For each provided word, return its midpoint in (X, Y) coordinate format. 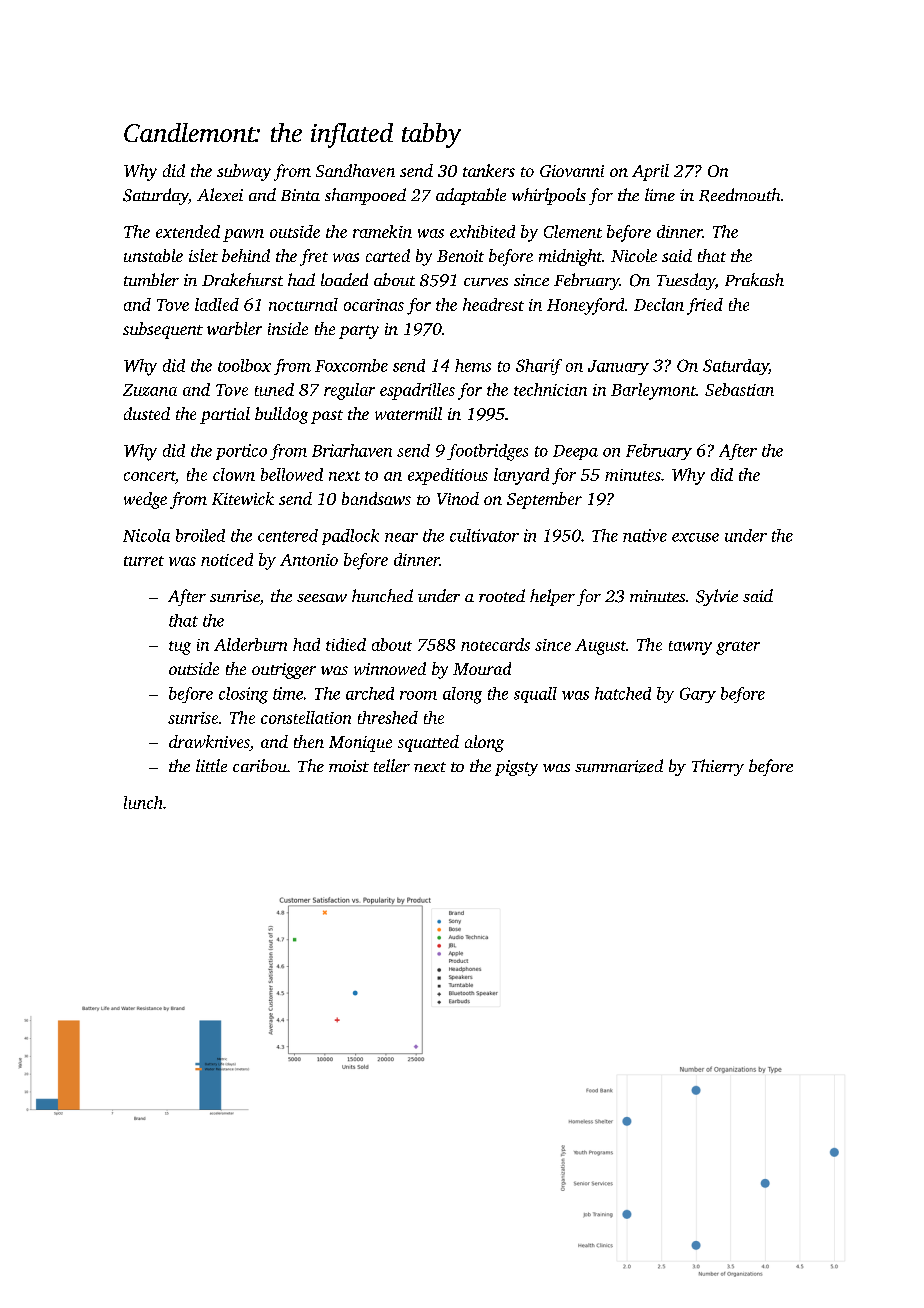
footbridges (487, 452)
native (645, 535)
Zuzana (150, 390)
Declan (659, 304)
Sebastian (739, 389)
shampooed (365, 196)
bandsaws (376, 498)
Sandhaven (355, 170)
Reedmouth (739, 195)
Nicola (146, 535)
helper (552, 597)
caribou (260, 765)
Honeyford (585, 306)
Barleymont (653, 391)
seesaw (322, 598)
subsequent (163, 330)
